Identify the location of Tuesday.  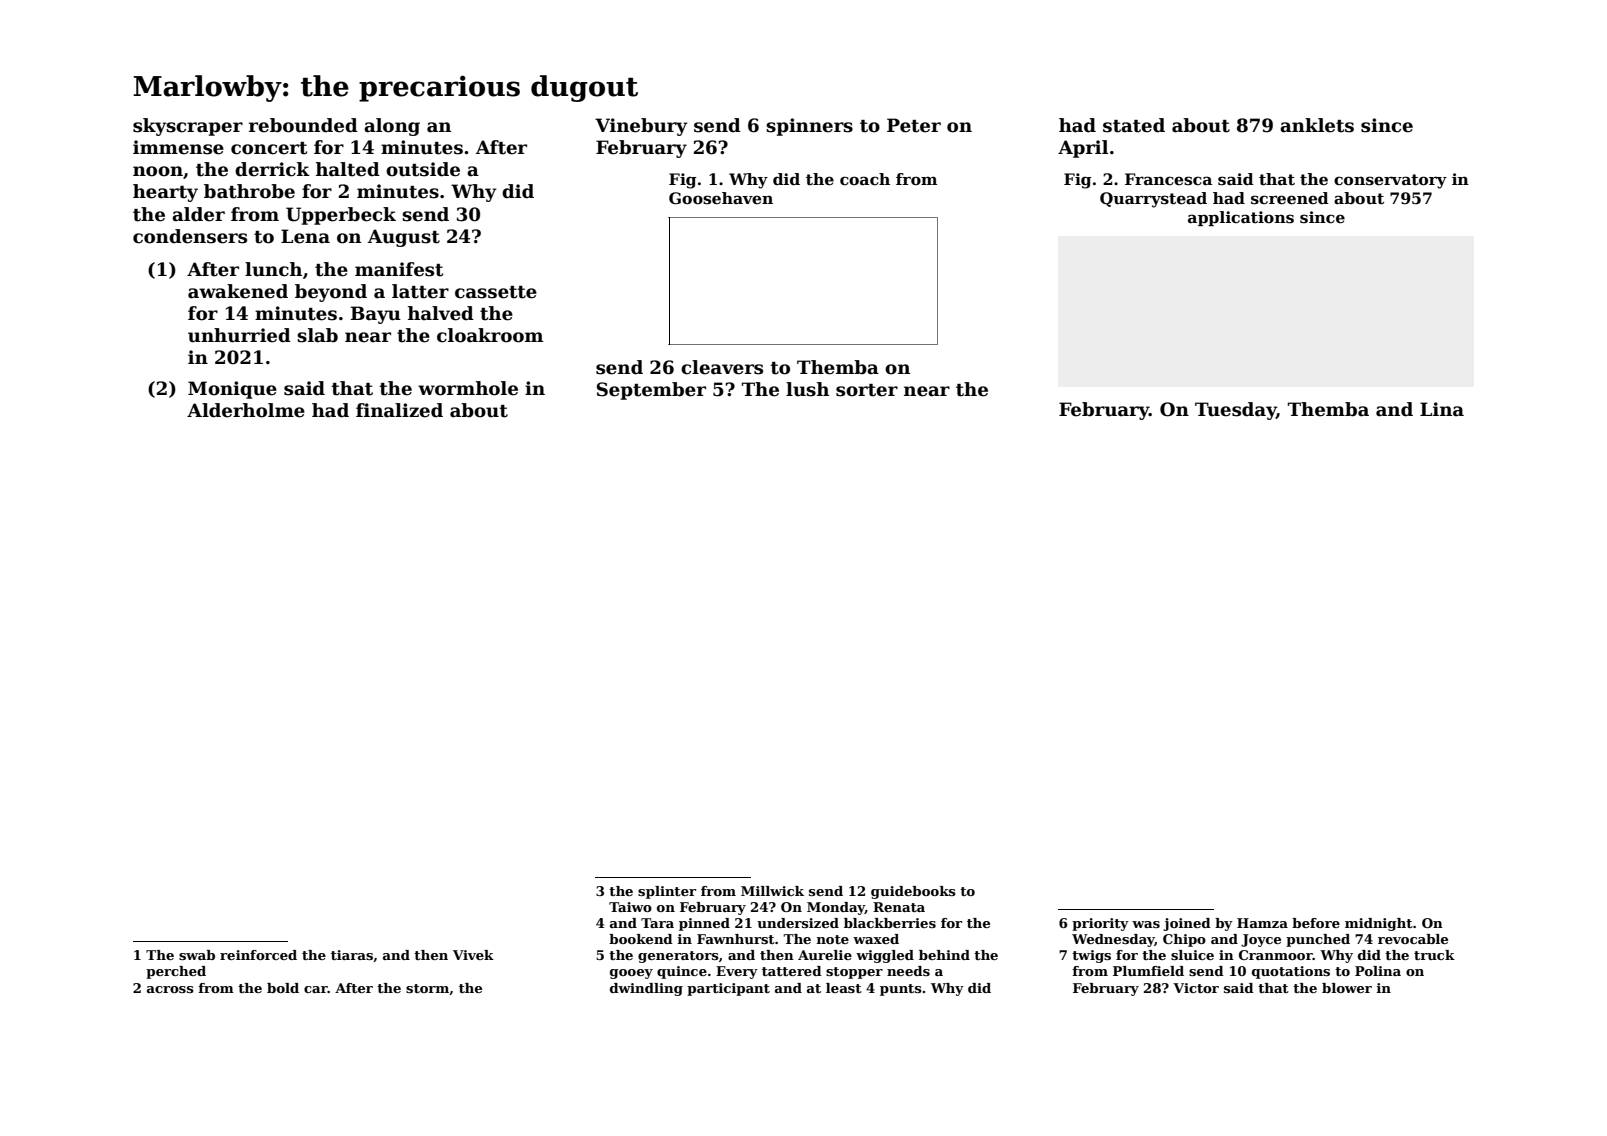
(1235, 411).
